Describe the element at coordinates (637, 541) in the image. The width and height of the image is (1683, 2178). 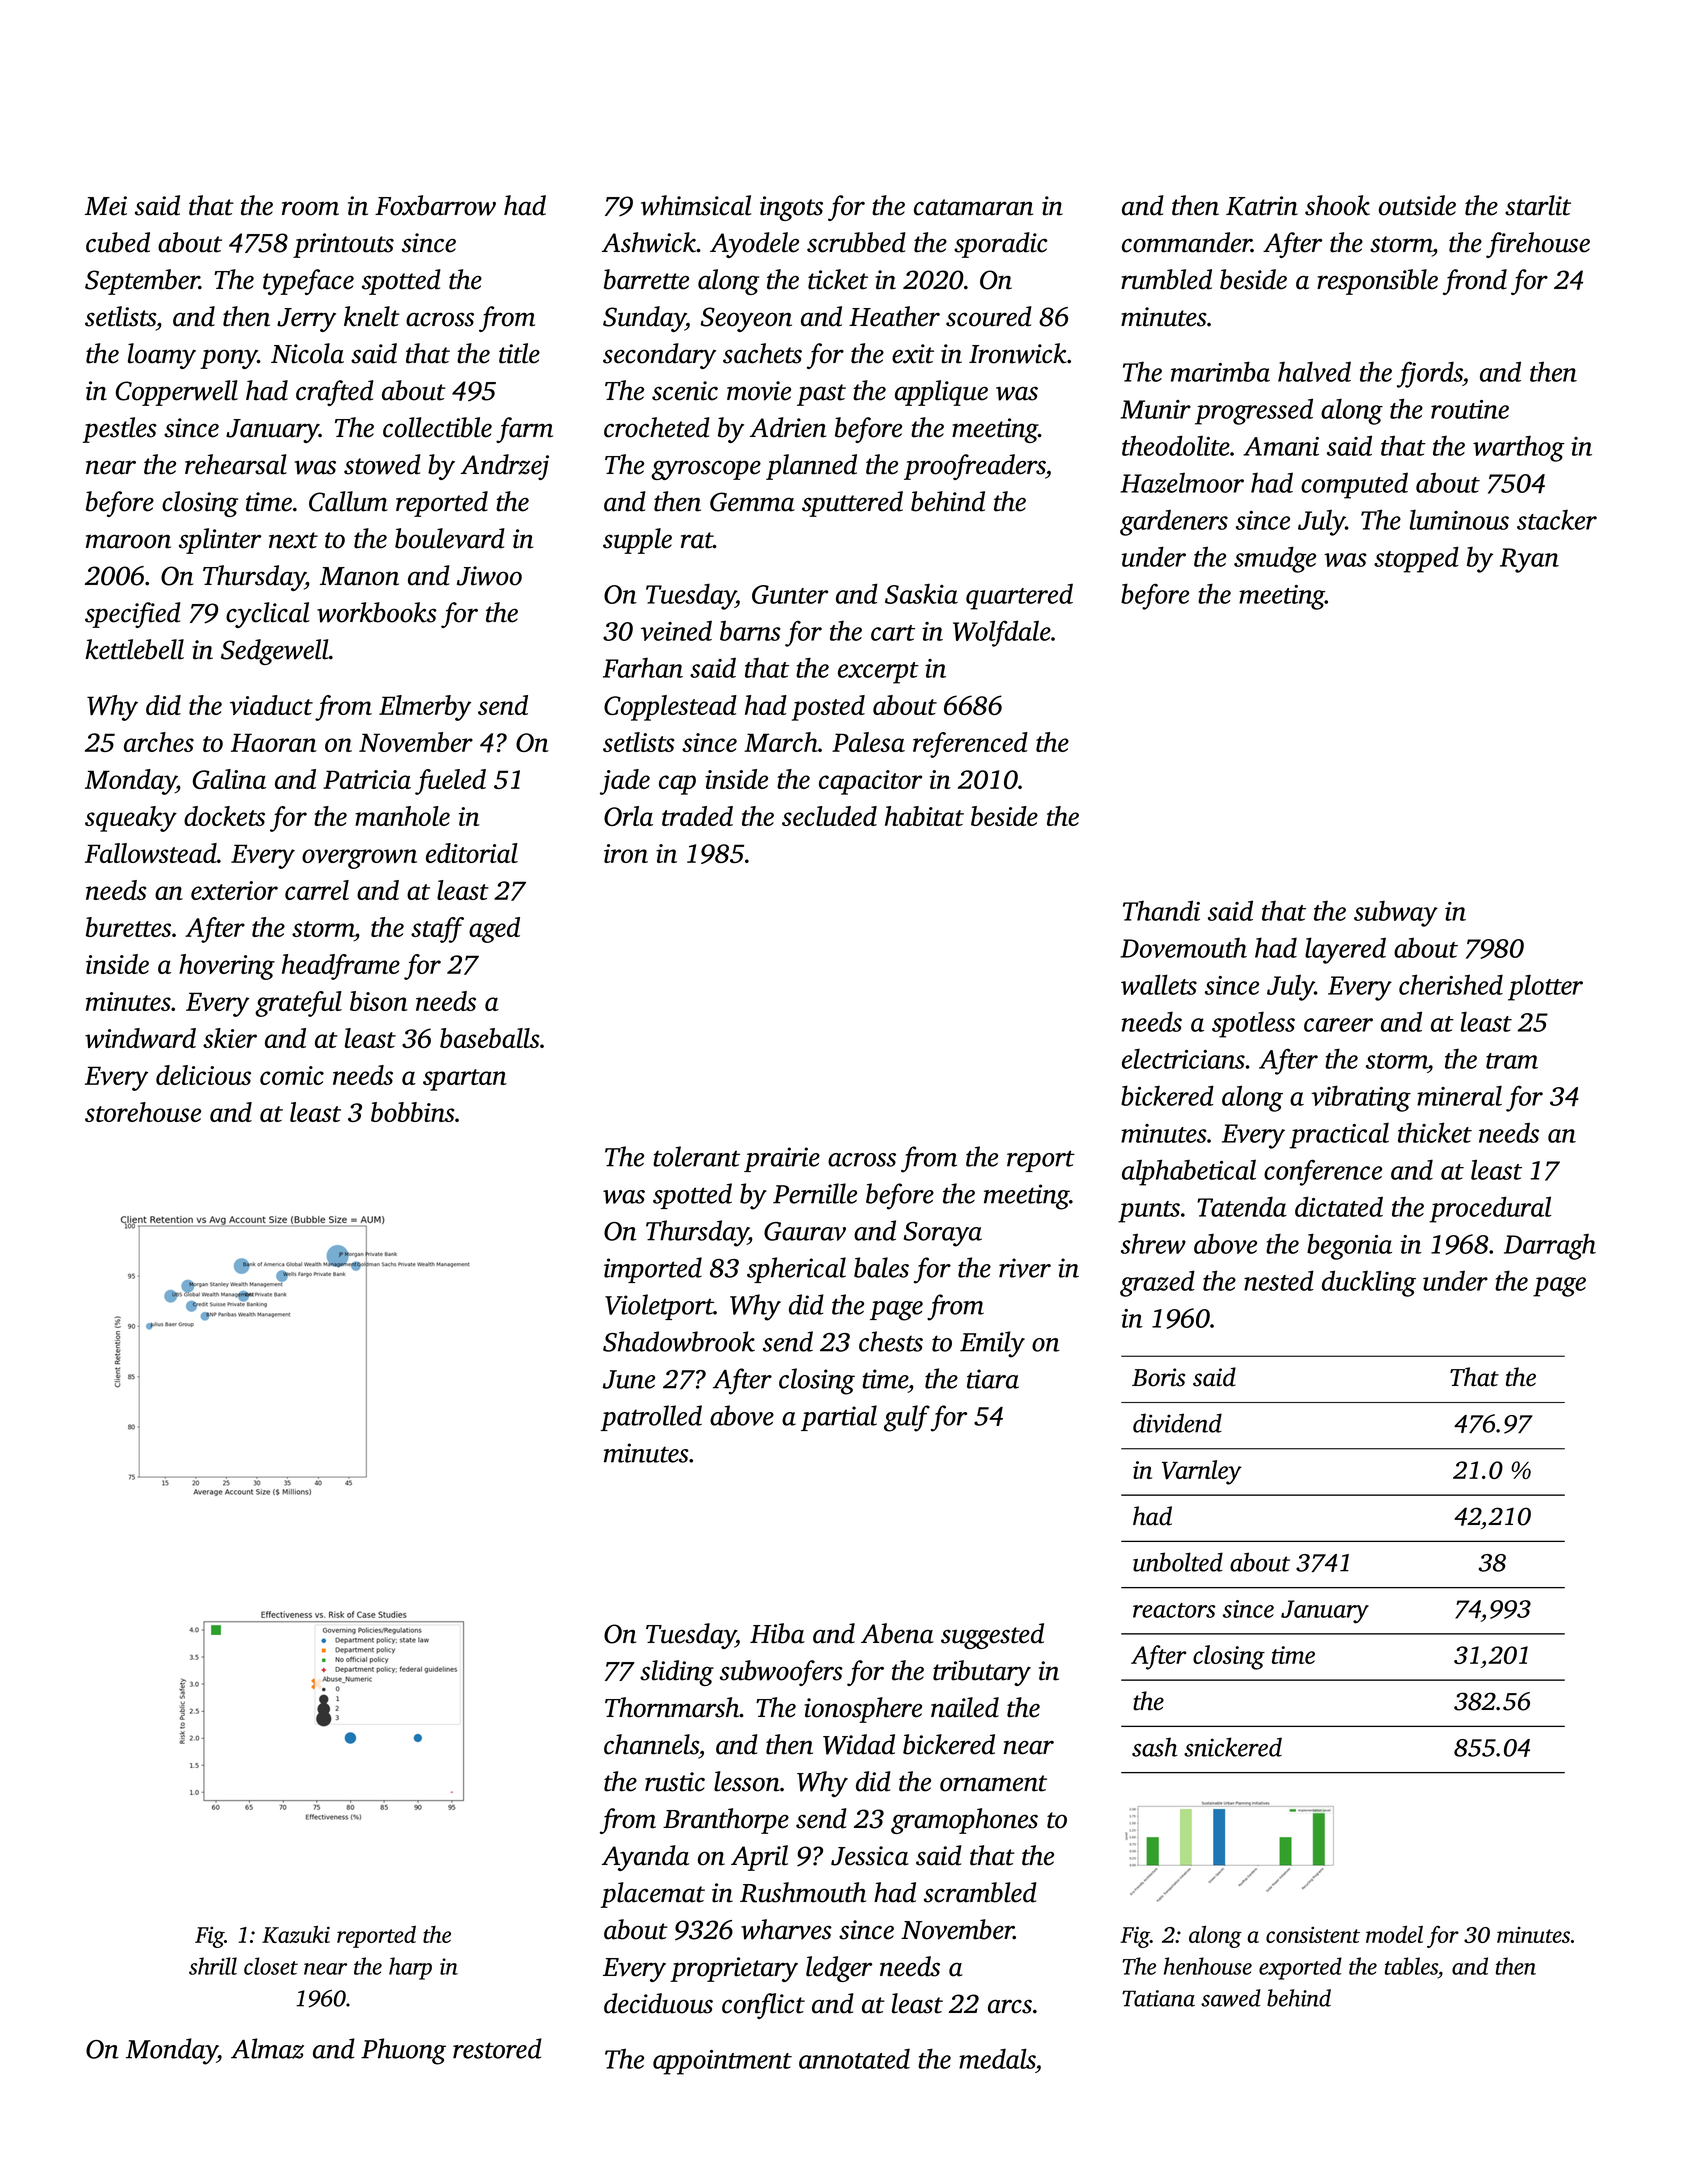
I see `supple` at that location.
